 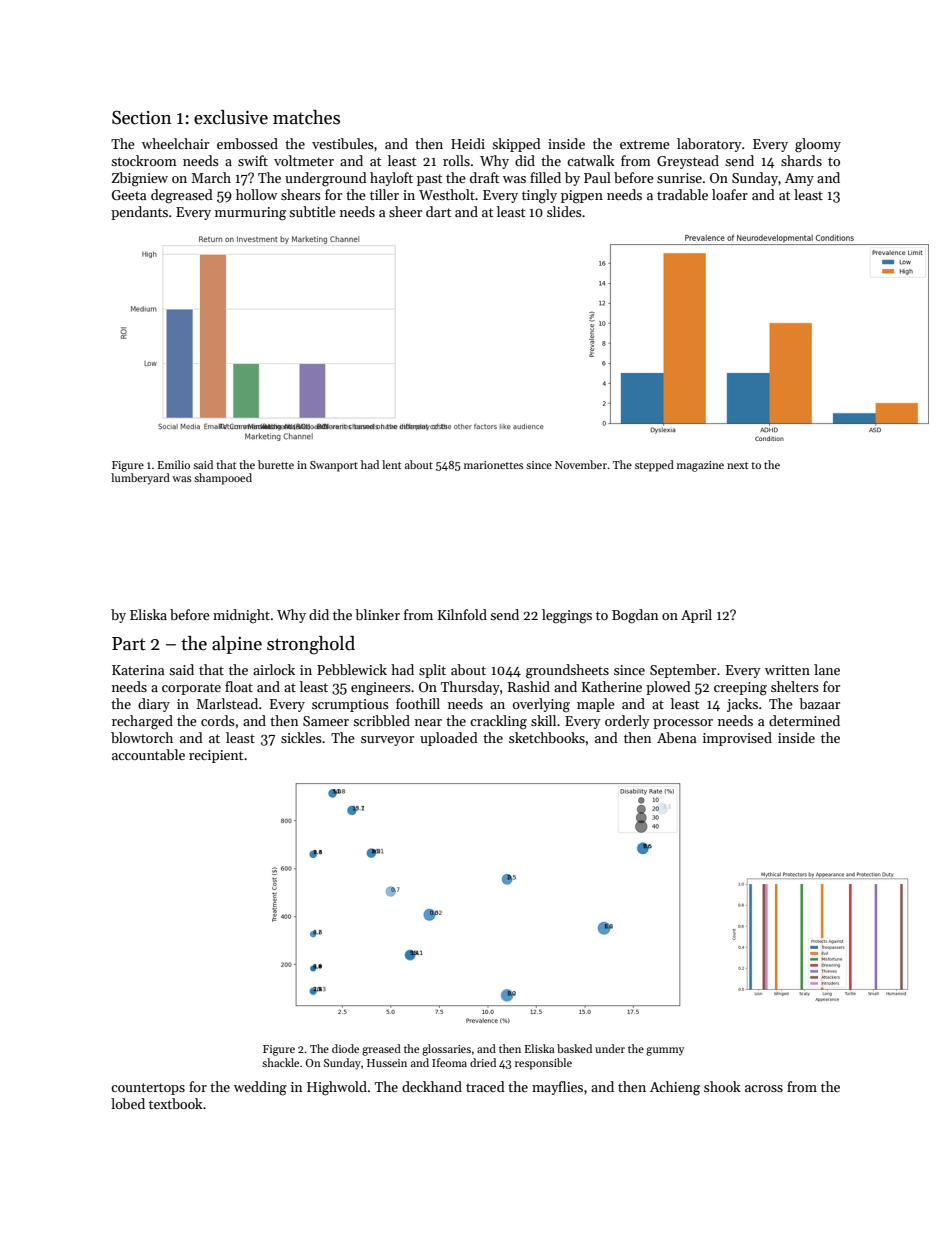 What do you see at coordinates (654, 466) in the image?
I see `stepped` at bounding box center [654, 466].
